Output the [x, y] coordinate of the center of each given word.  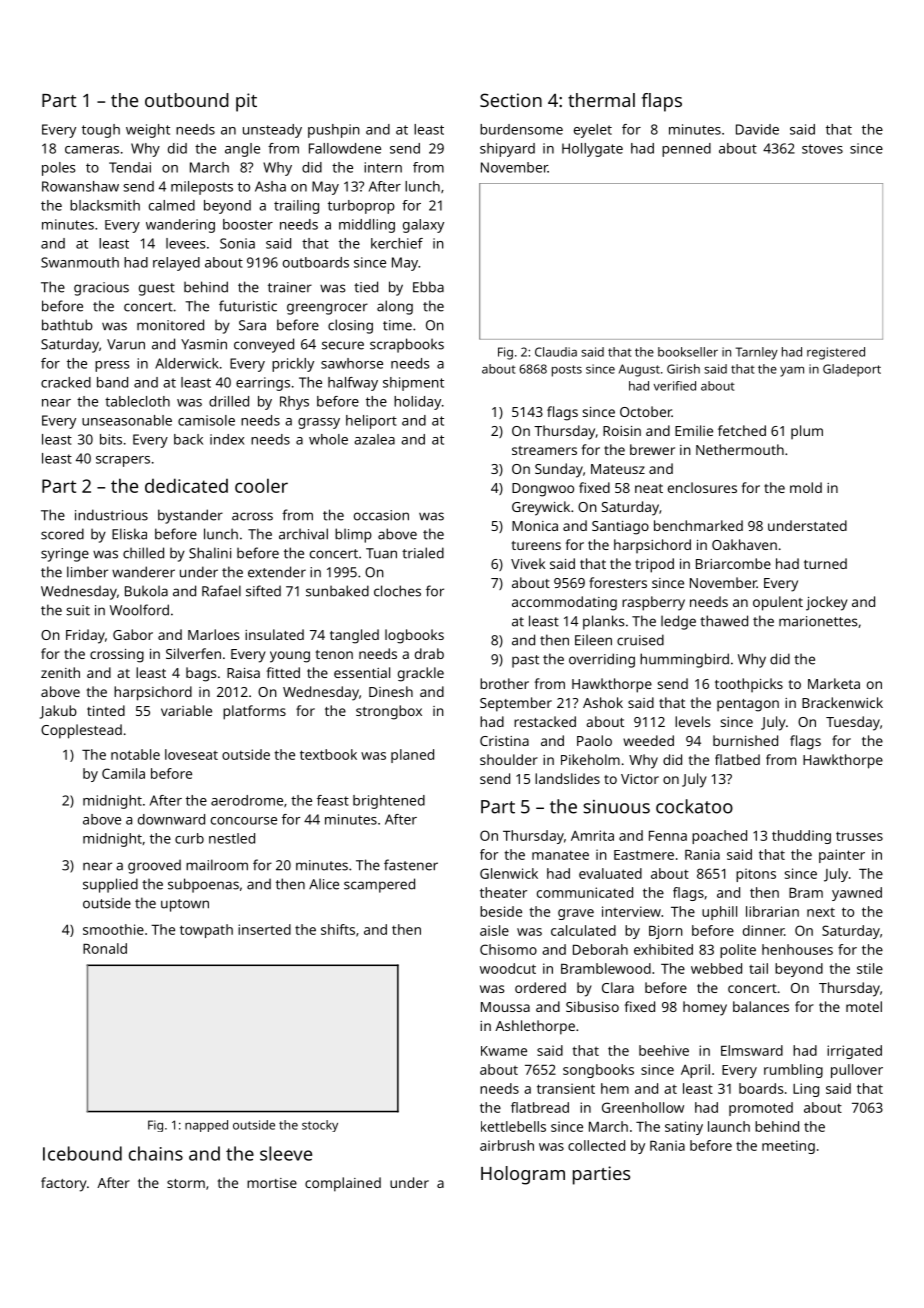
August [639, 370]
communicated [585, 892]
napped [206, 1126]
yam [792, 371]
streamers [544, 450]
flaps [662, 102]
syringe [65, 555]
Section [511, 100]
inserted [264, 929]
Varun [126, 344]
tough [101, 131]
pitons [756, 875]
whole [328, 439]
